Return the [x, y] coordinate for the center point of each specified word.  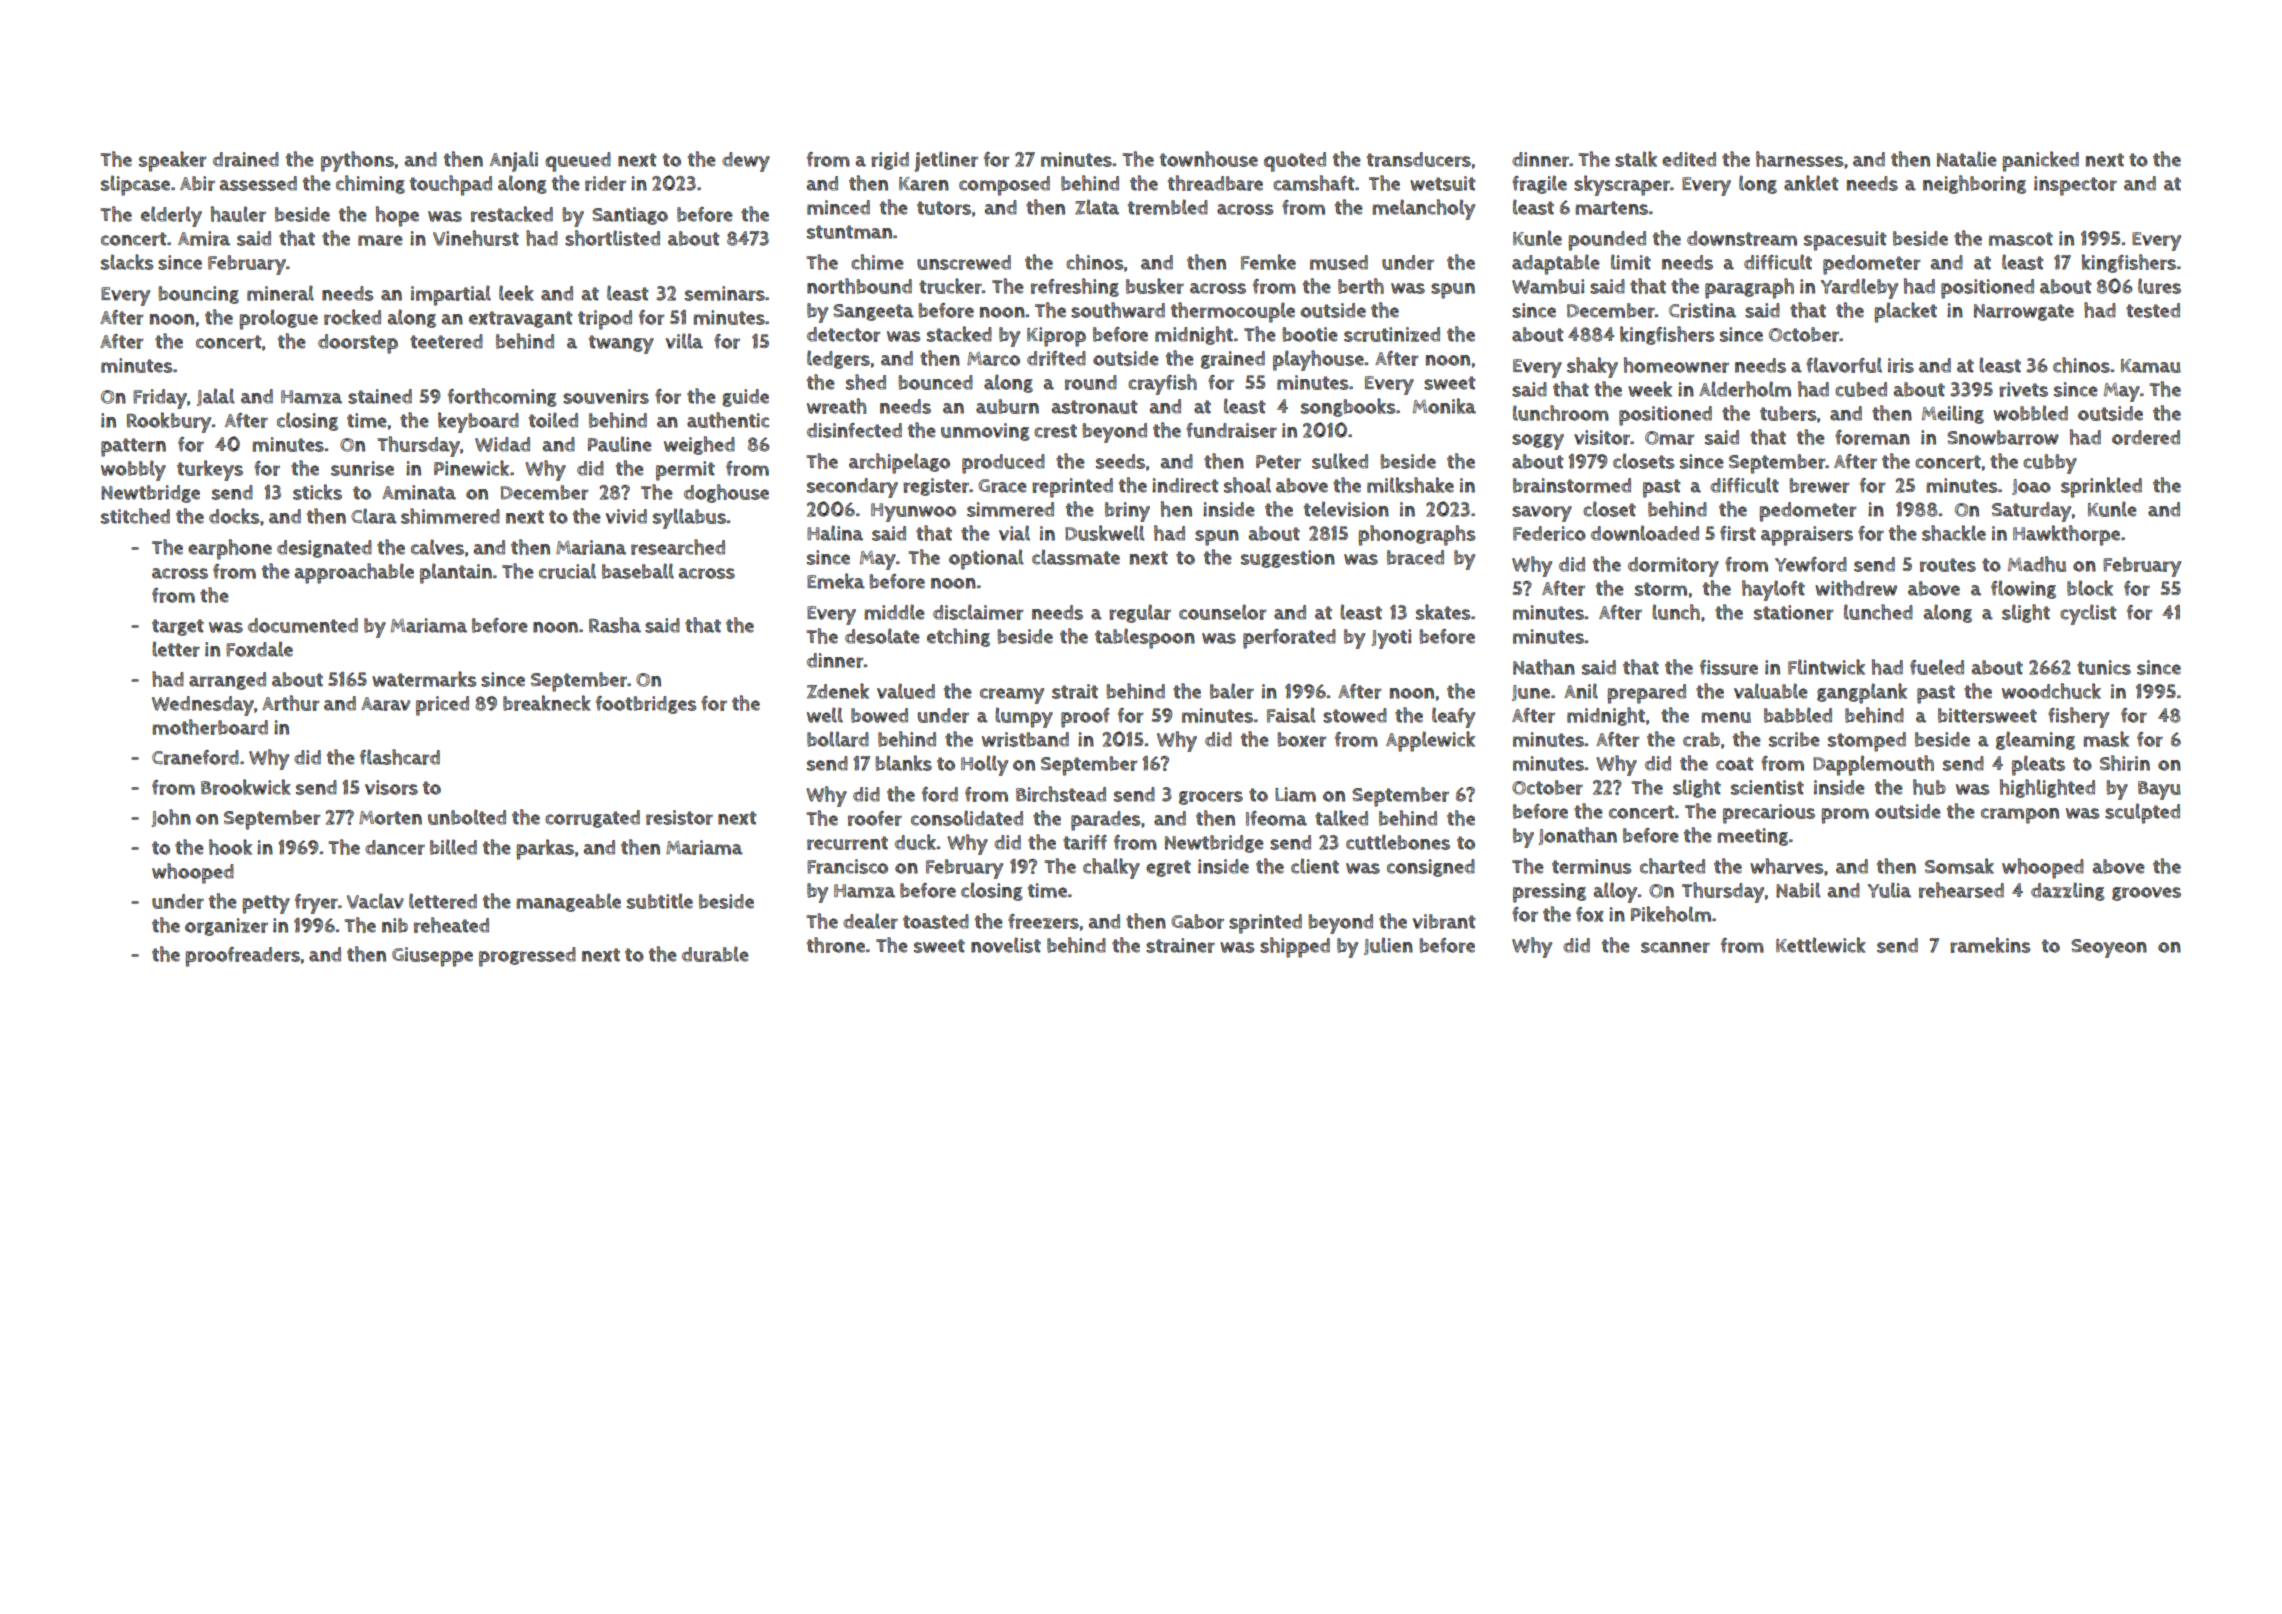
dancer [395, 847]
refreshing [1075, 287]
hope [397, 216]
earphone [230, 549]
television [1346, 509]
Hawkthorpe [2066, 535]
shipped [1295, 947]
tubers [1788, 413]
